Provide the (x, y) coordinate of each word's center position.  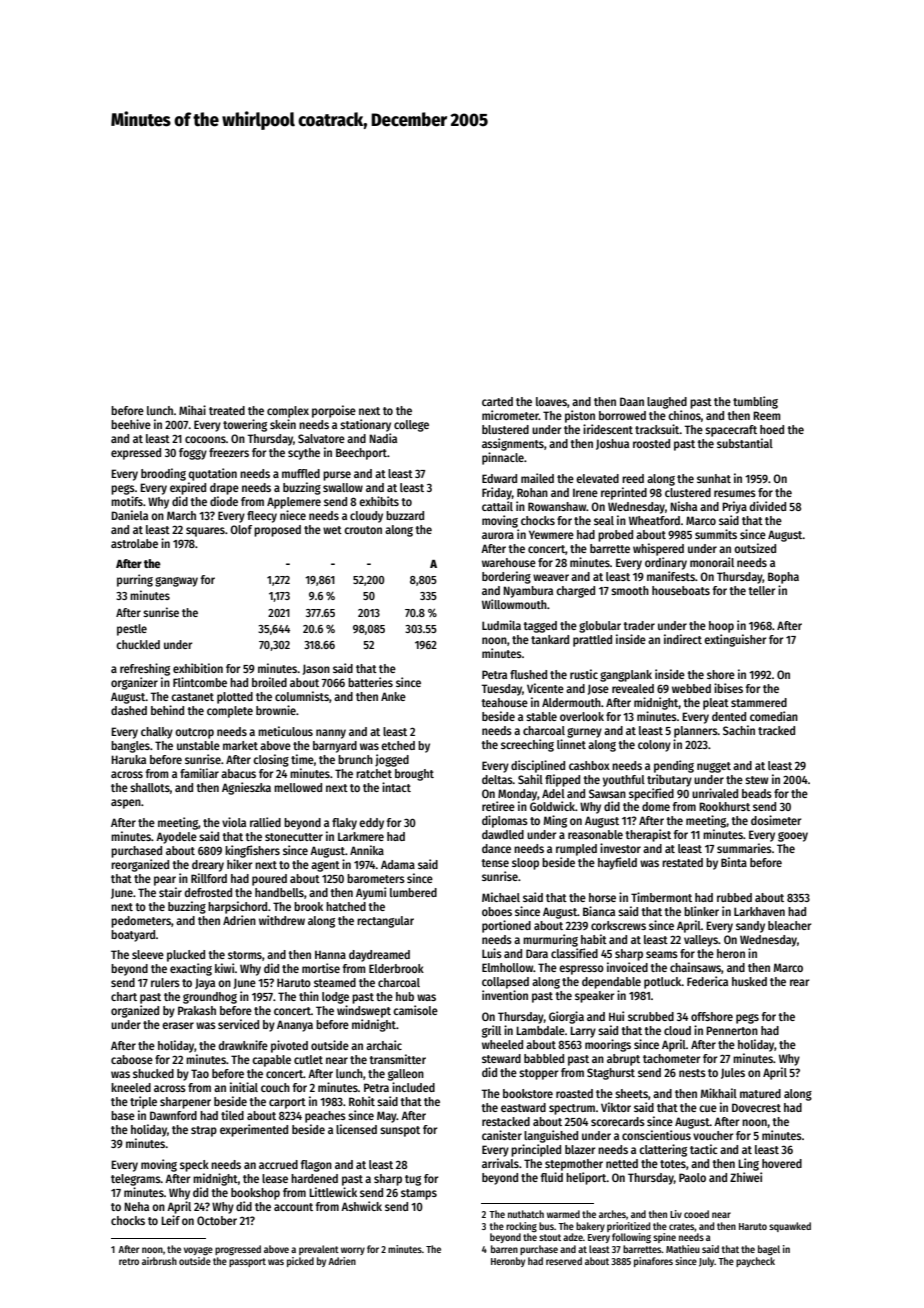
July (707, 1262)
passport (247, 1262)
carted (497, 401)
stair (170, 892)
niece (293, 515)
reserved (564, 1261)
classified (574, 953)
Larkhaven (759, 911)
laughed (667, 403)
